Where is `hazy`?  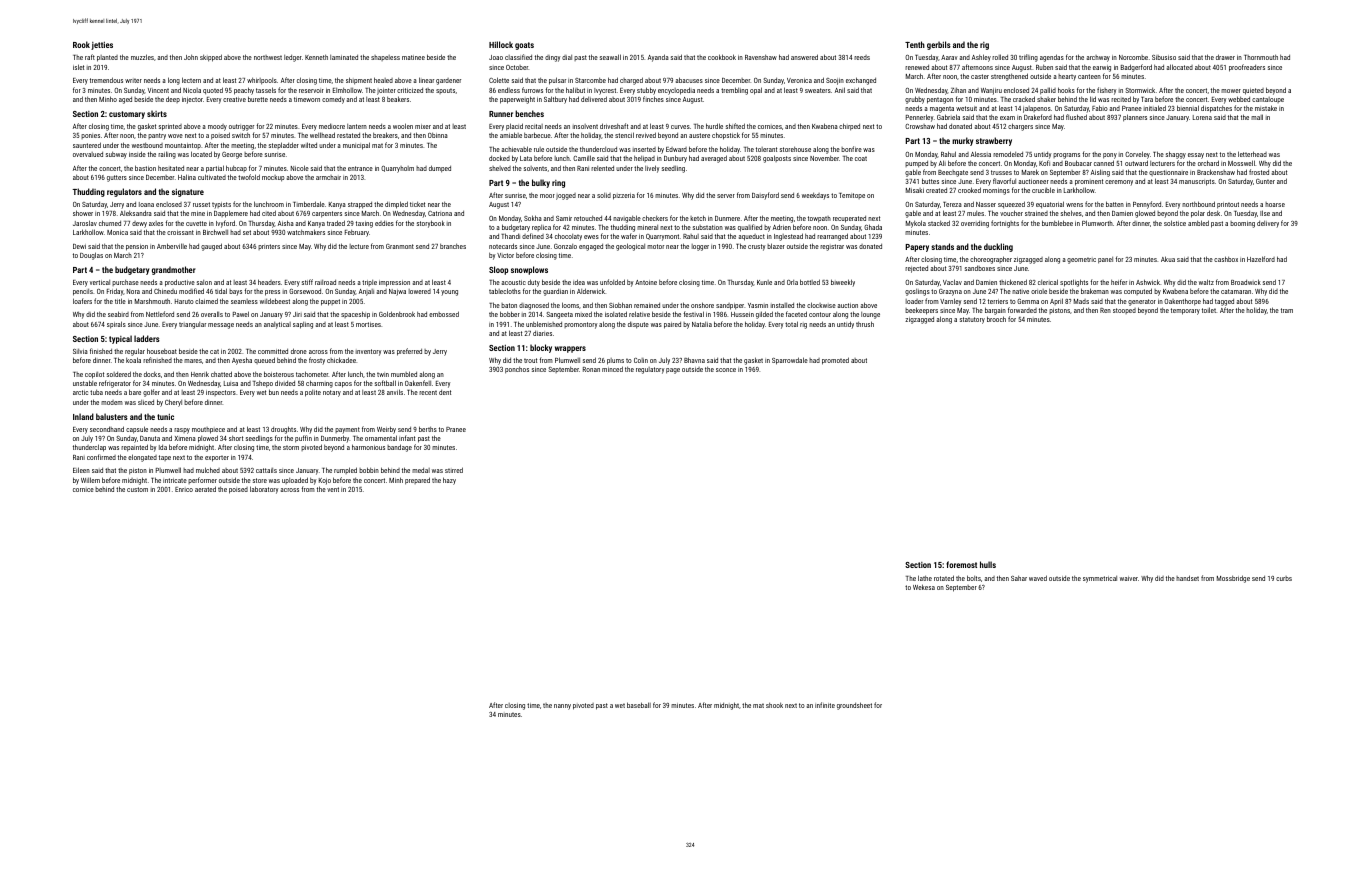
hazy is located at coordinates (449, 481).
